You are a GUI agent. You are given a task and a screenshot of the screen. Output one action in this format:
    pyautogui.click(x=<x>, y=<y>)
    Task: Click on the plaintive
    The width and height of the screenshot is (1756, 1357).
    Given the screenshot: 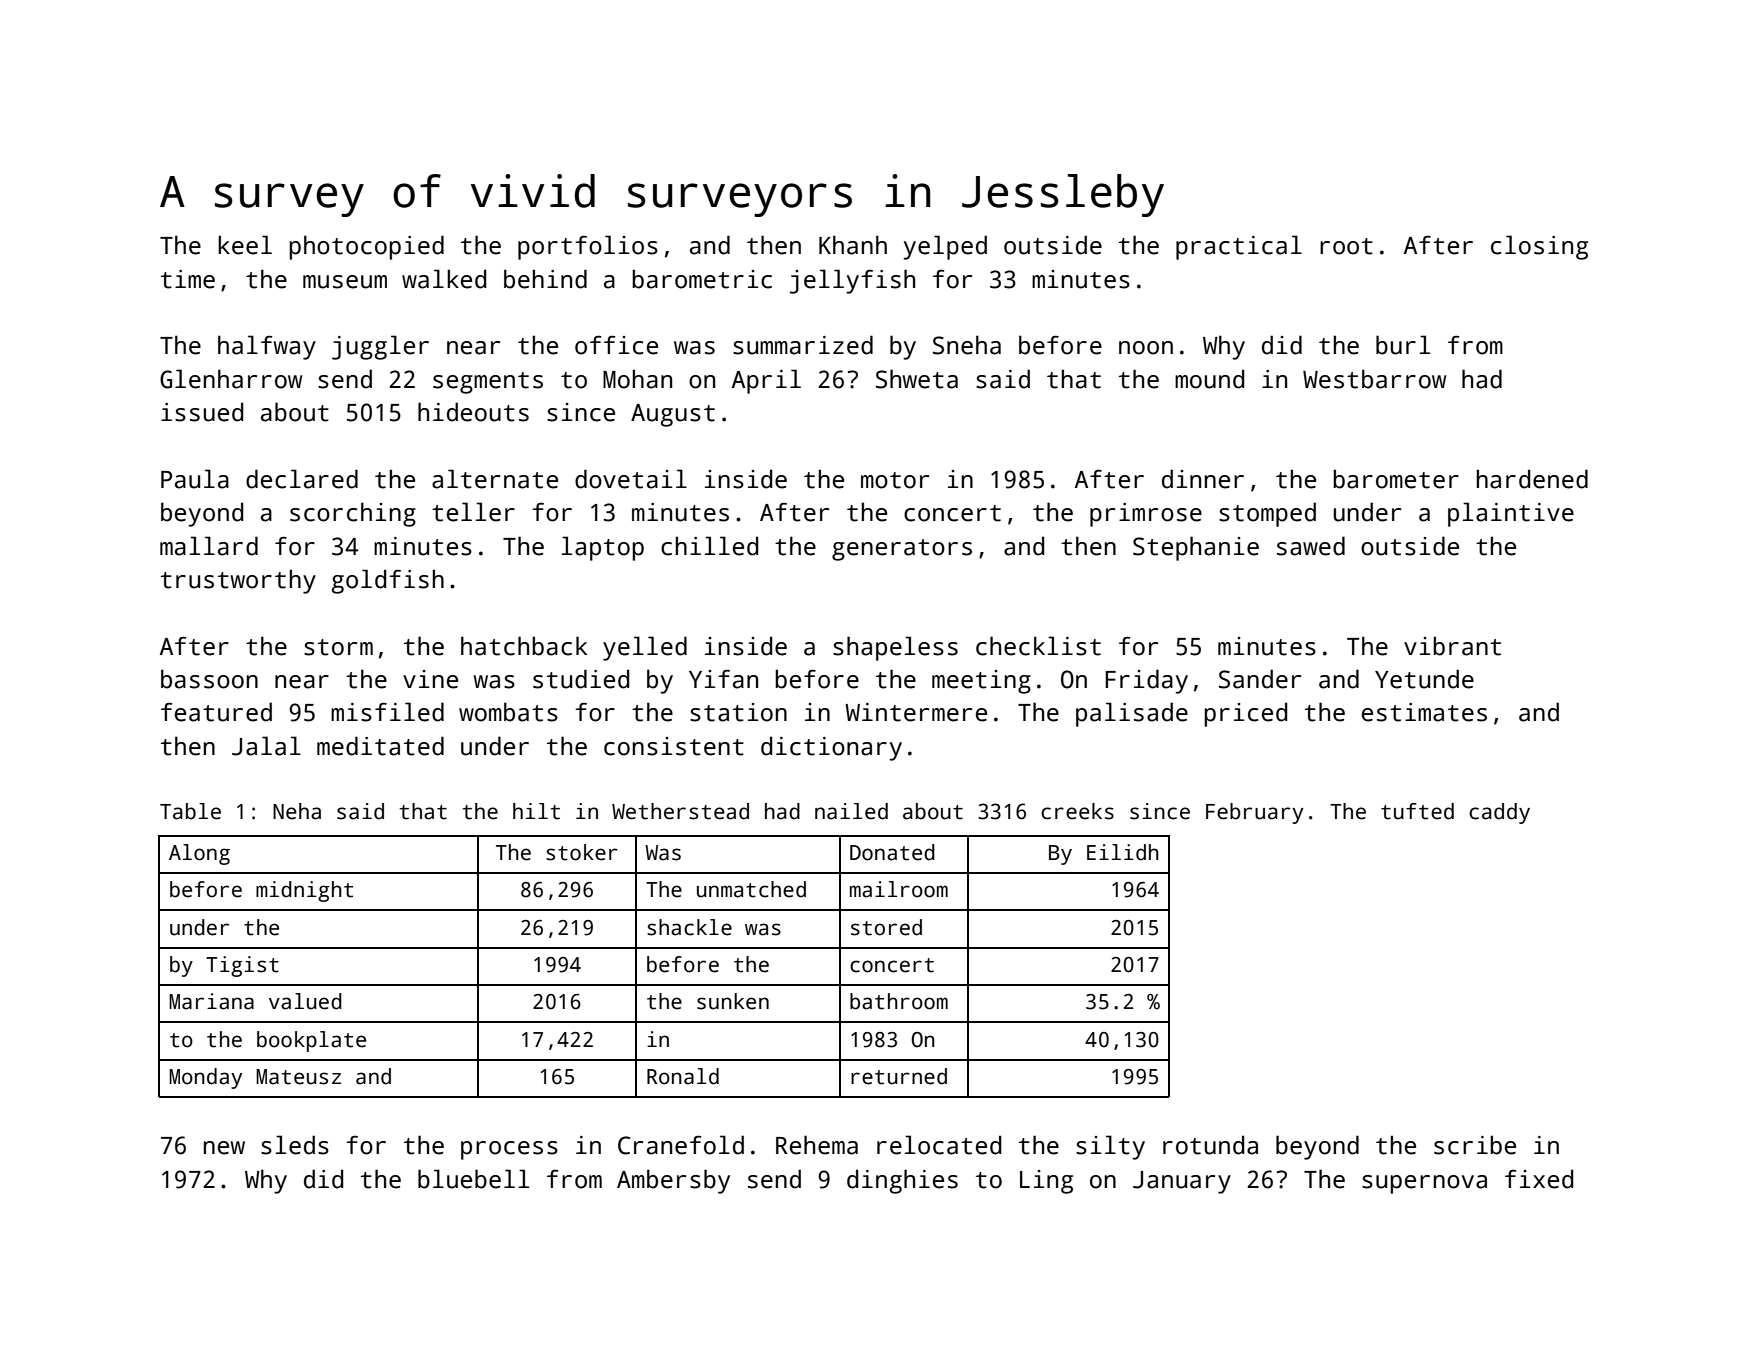 What is the action you would take?
    pyautogui.click(x=1511, y=514)
